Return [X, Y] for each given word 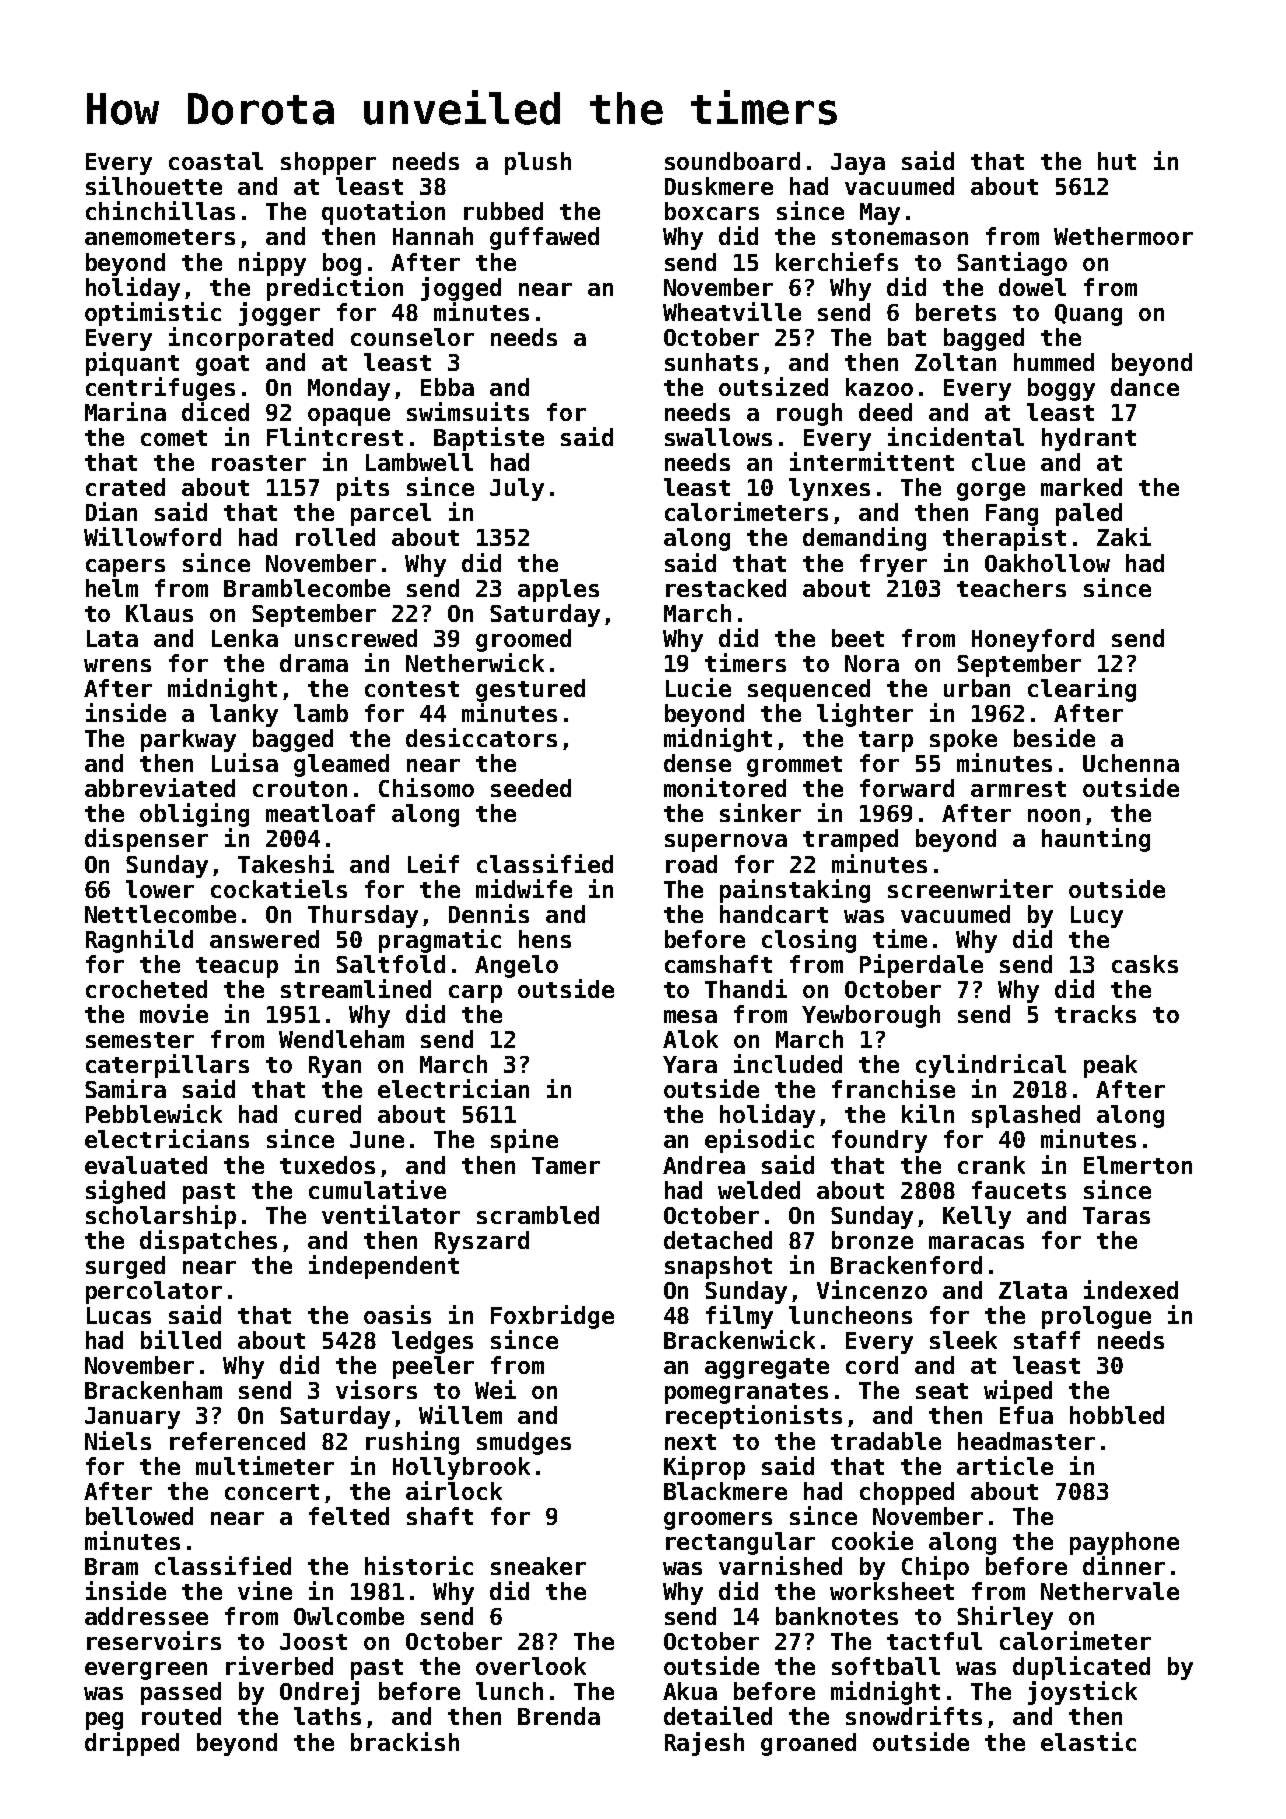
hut [1117, 161]
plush [538, 163]
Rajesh [704, 1744]
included [788, 1063]
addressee [146, 1616]
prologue [1096, 1317]
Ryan [335, 1067]
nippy [272, 264]
